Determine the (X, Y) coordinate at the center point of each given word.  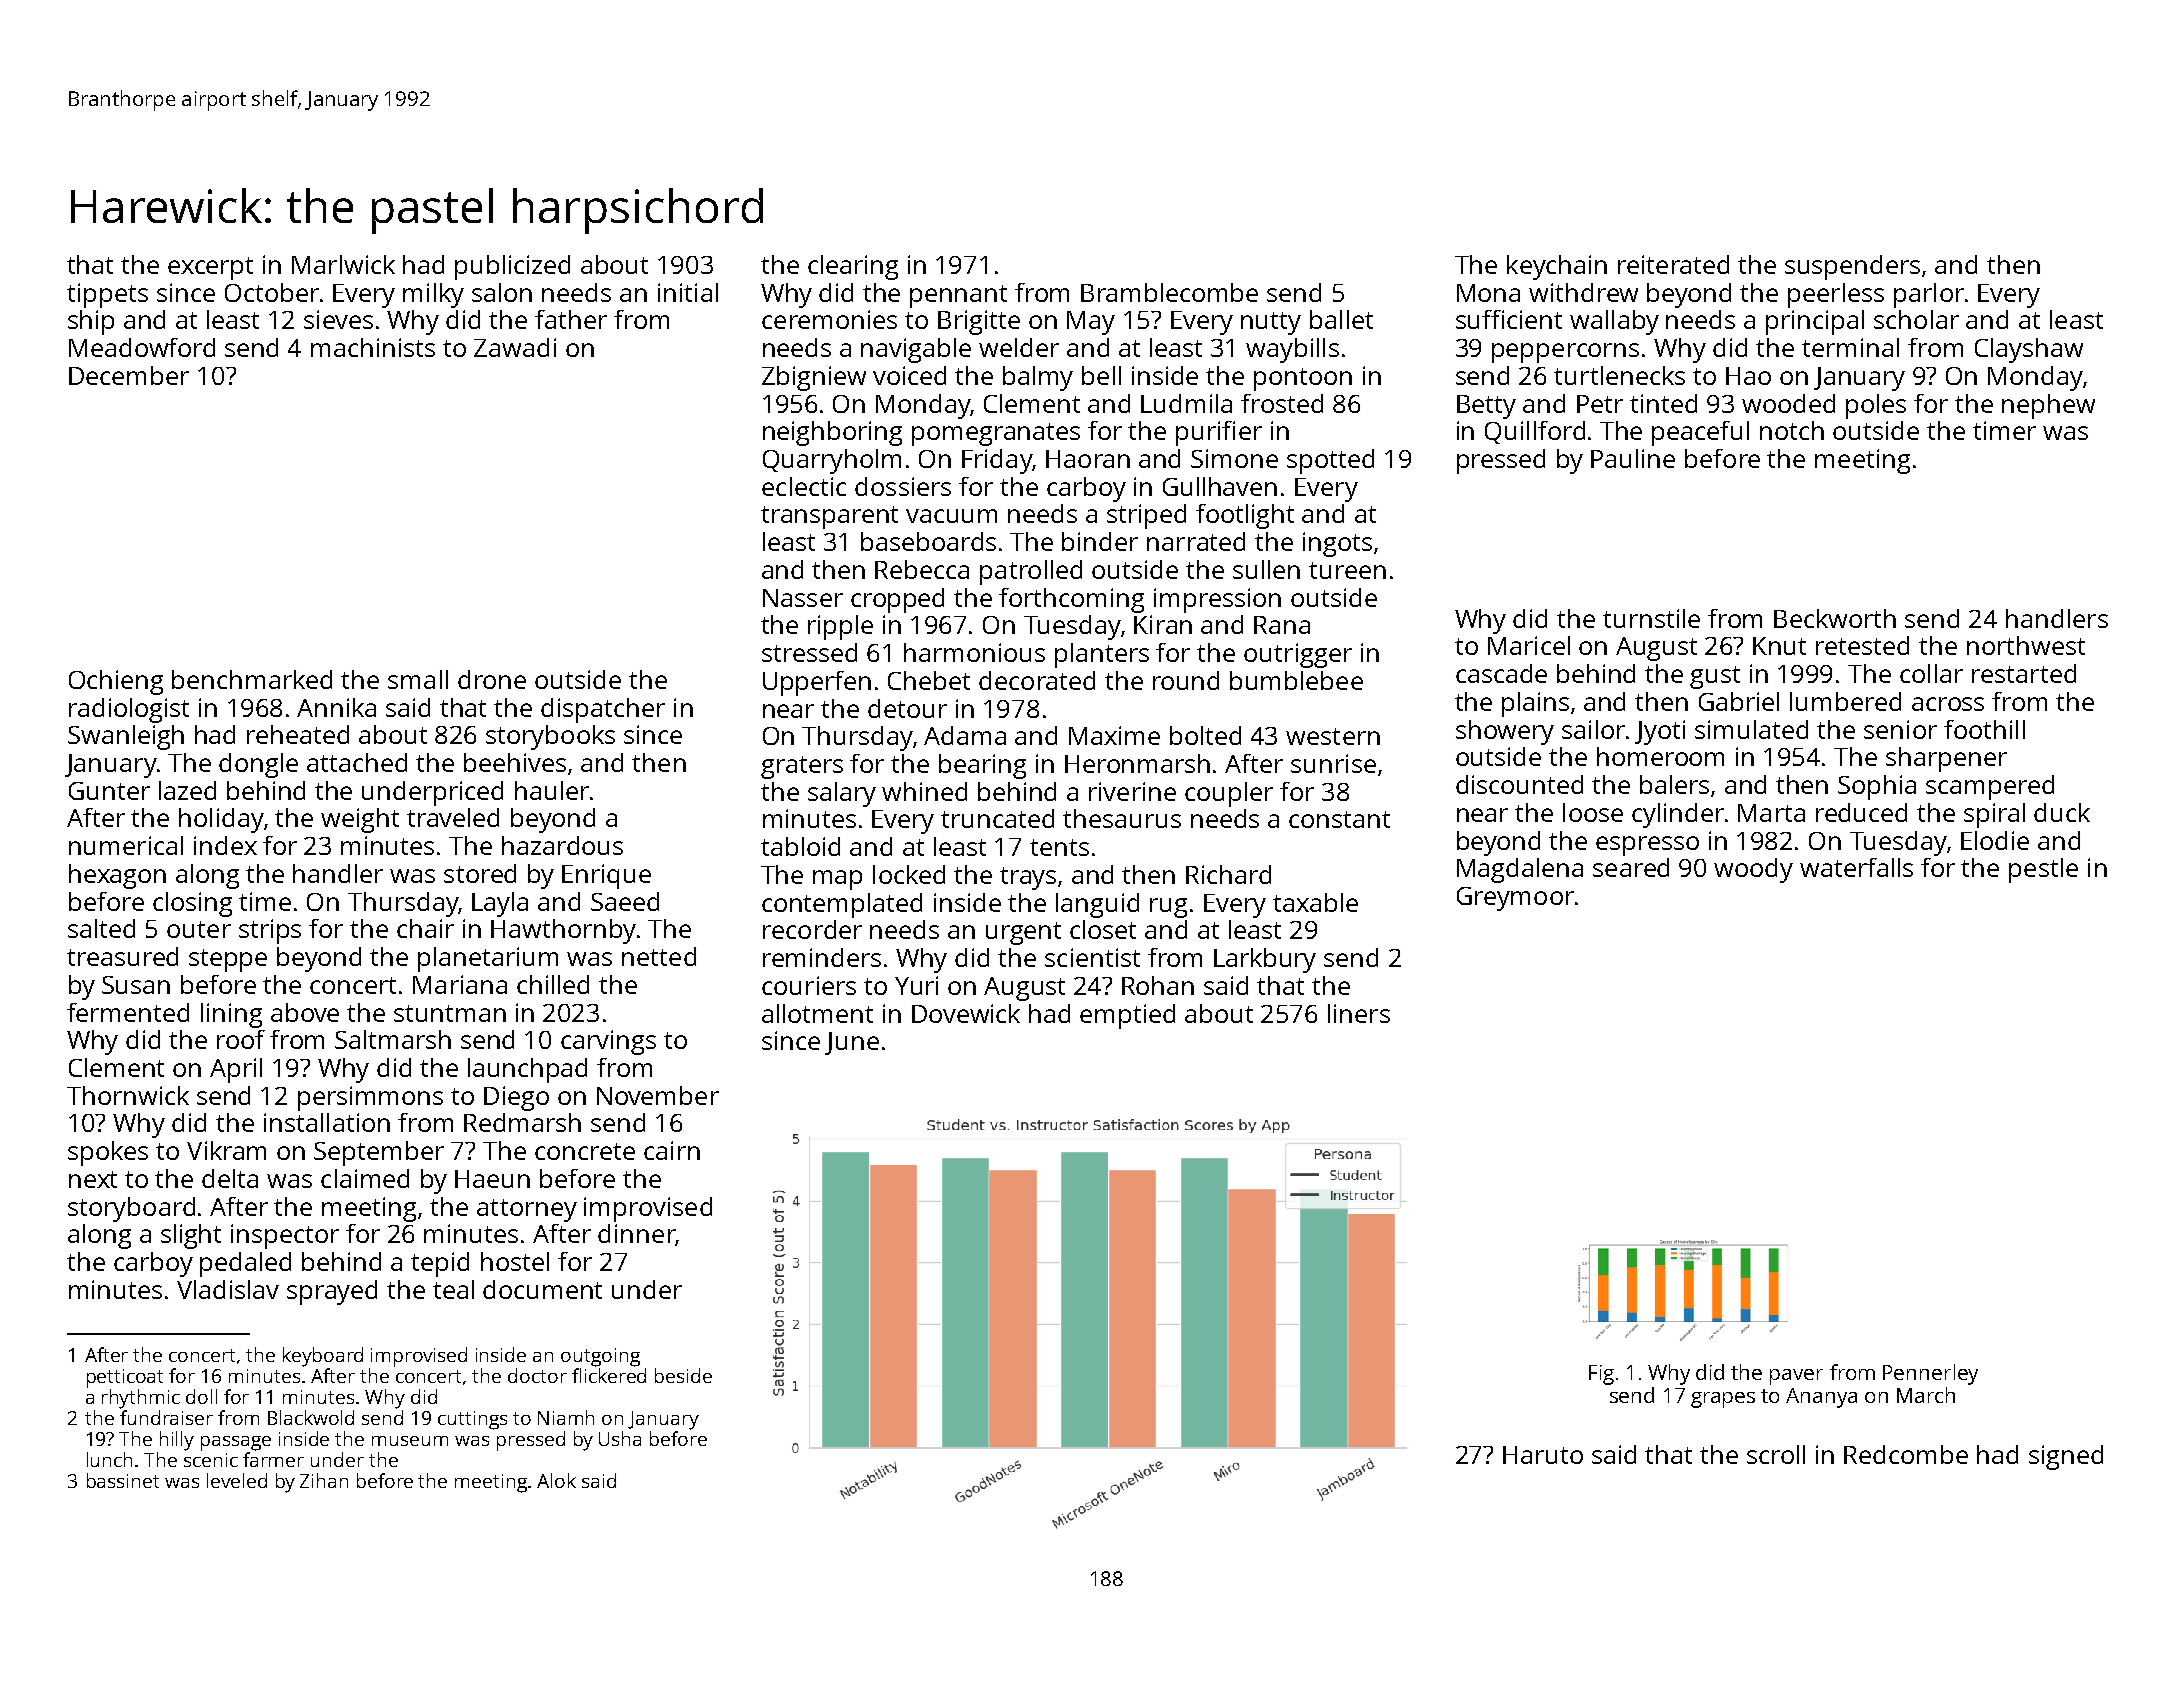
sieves (338, 319)
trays (1028, 878)
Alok (556, 1480)
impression (1217, 600)
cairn (672, 1150)
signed (2066, 1457)
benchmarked (252, 679)
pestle (2043, 870)
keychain (1557, 267)
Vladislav (228, 1289)
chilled (553, 984)
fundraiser (166, 1417)
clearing (853, 267)
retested (1862, 645)
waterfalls (1856, 867)
